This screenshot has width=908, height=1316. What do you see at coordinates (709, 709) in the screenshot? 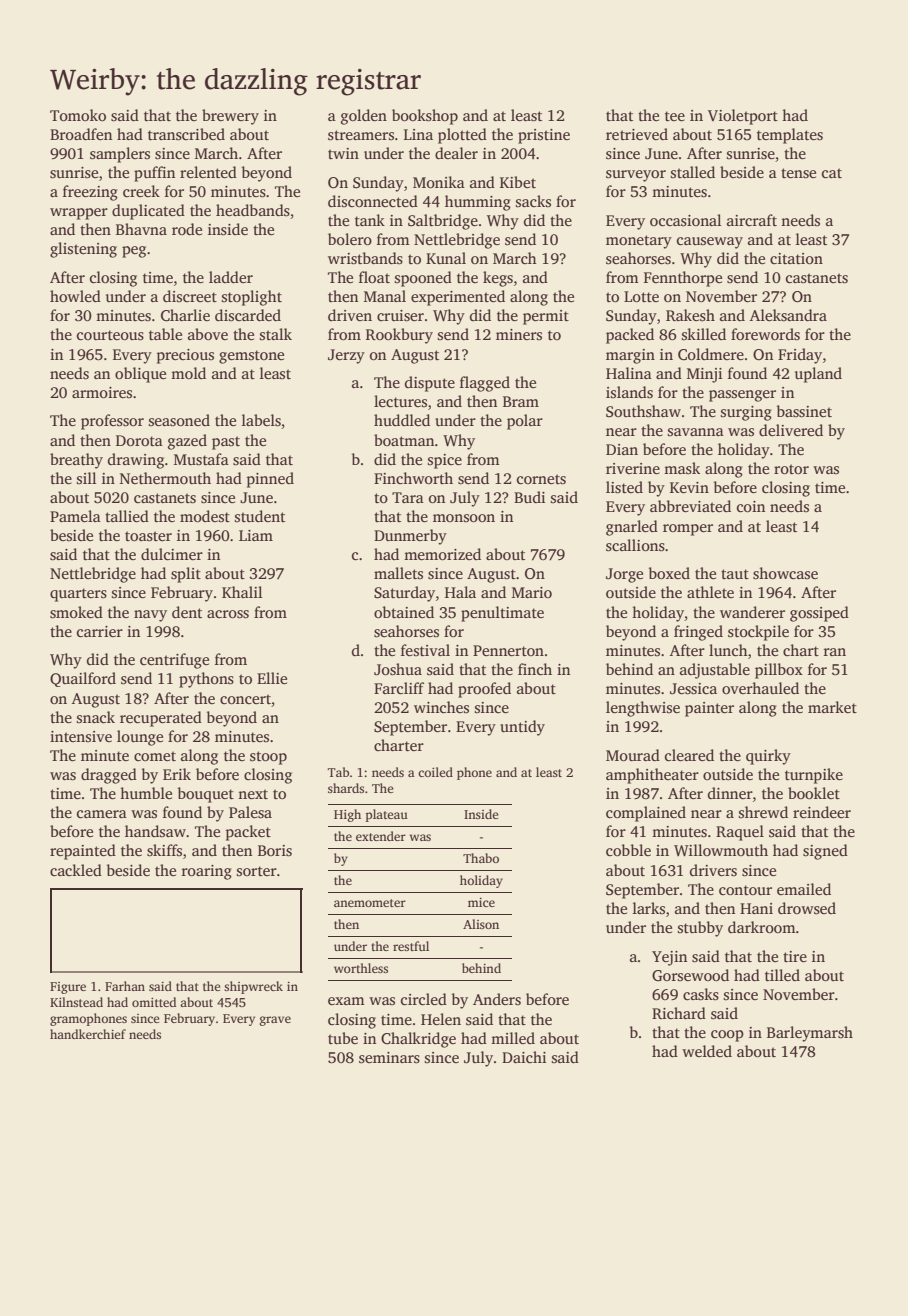
I see `painter` at bounding box center [709, 709].
